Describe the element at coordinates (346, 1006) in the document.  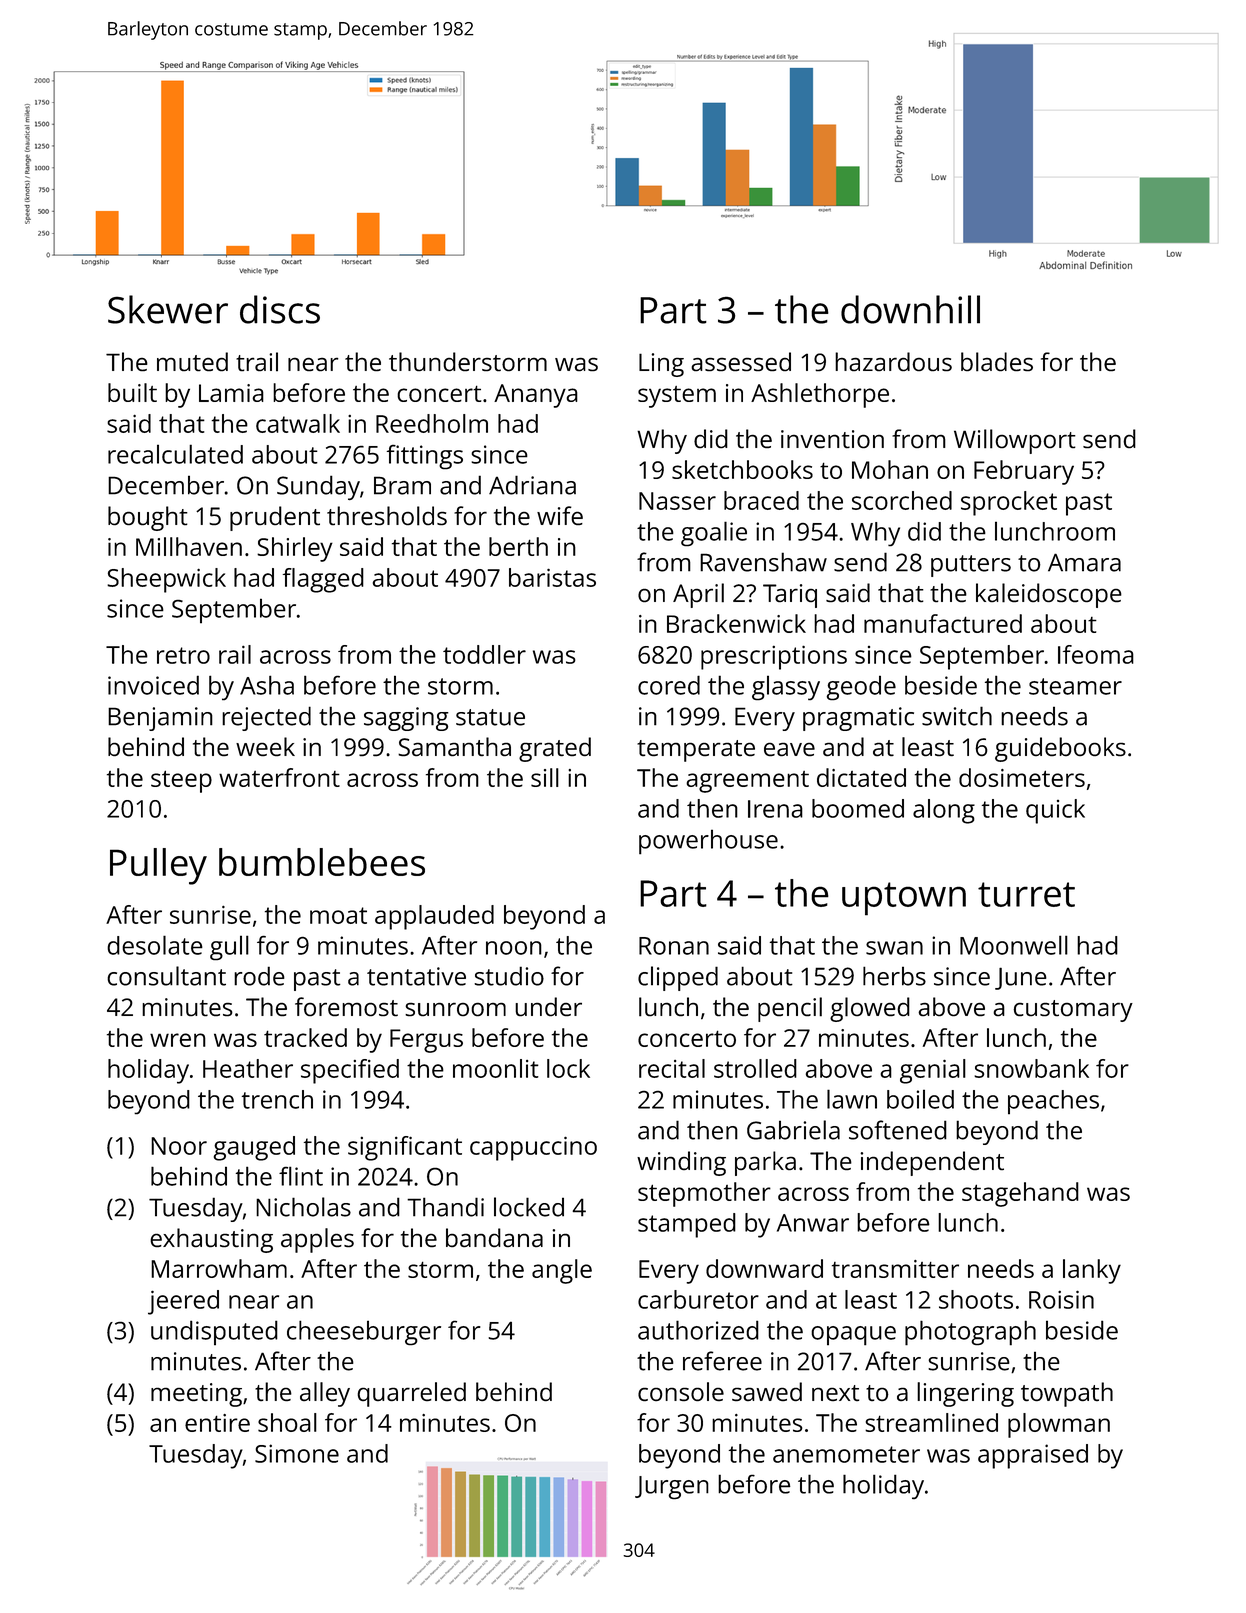
I see `foremost` at that location.
